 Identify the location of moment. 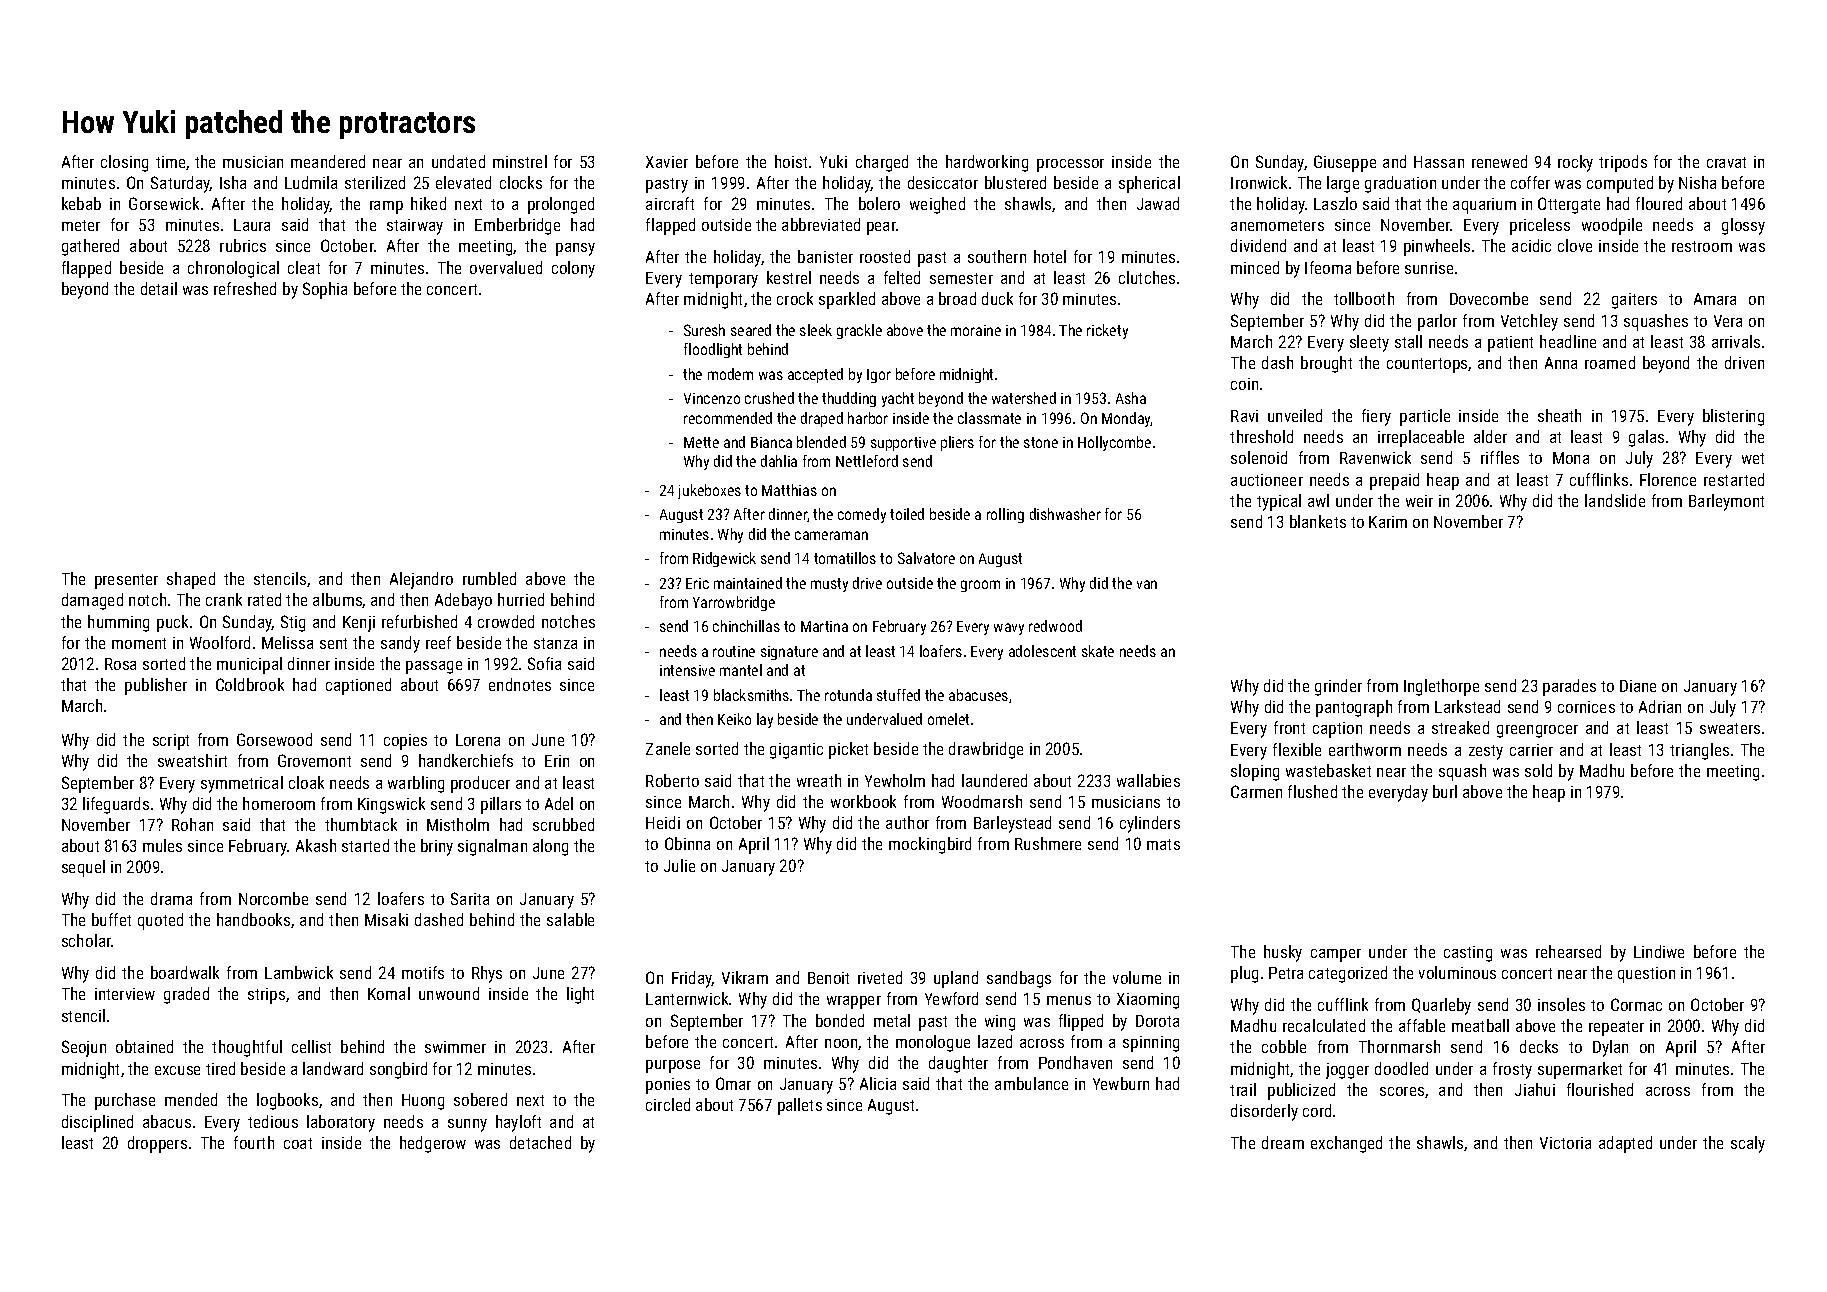
(139, 643).
